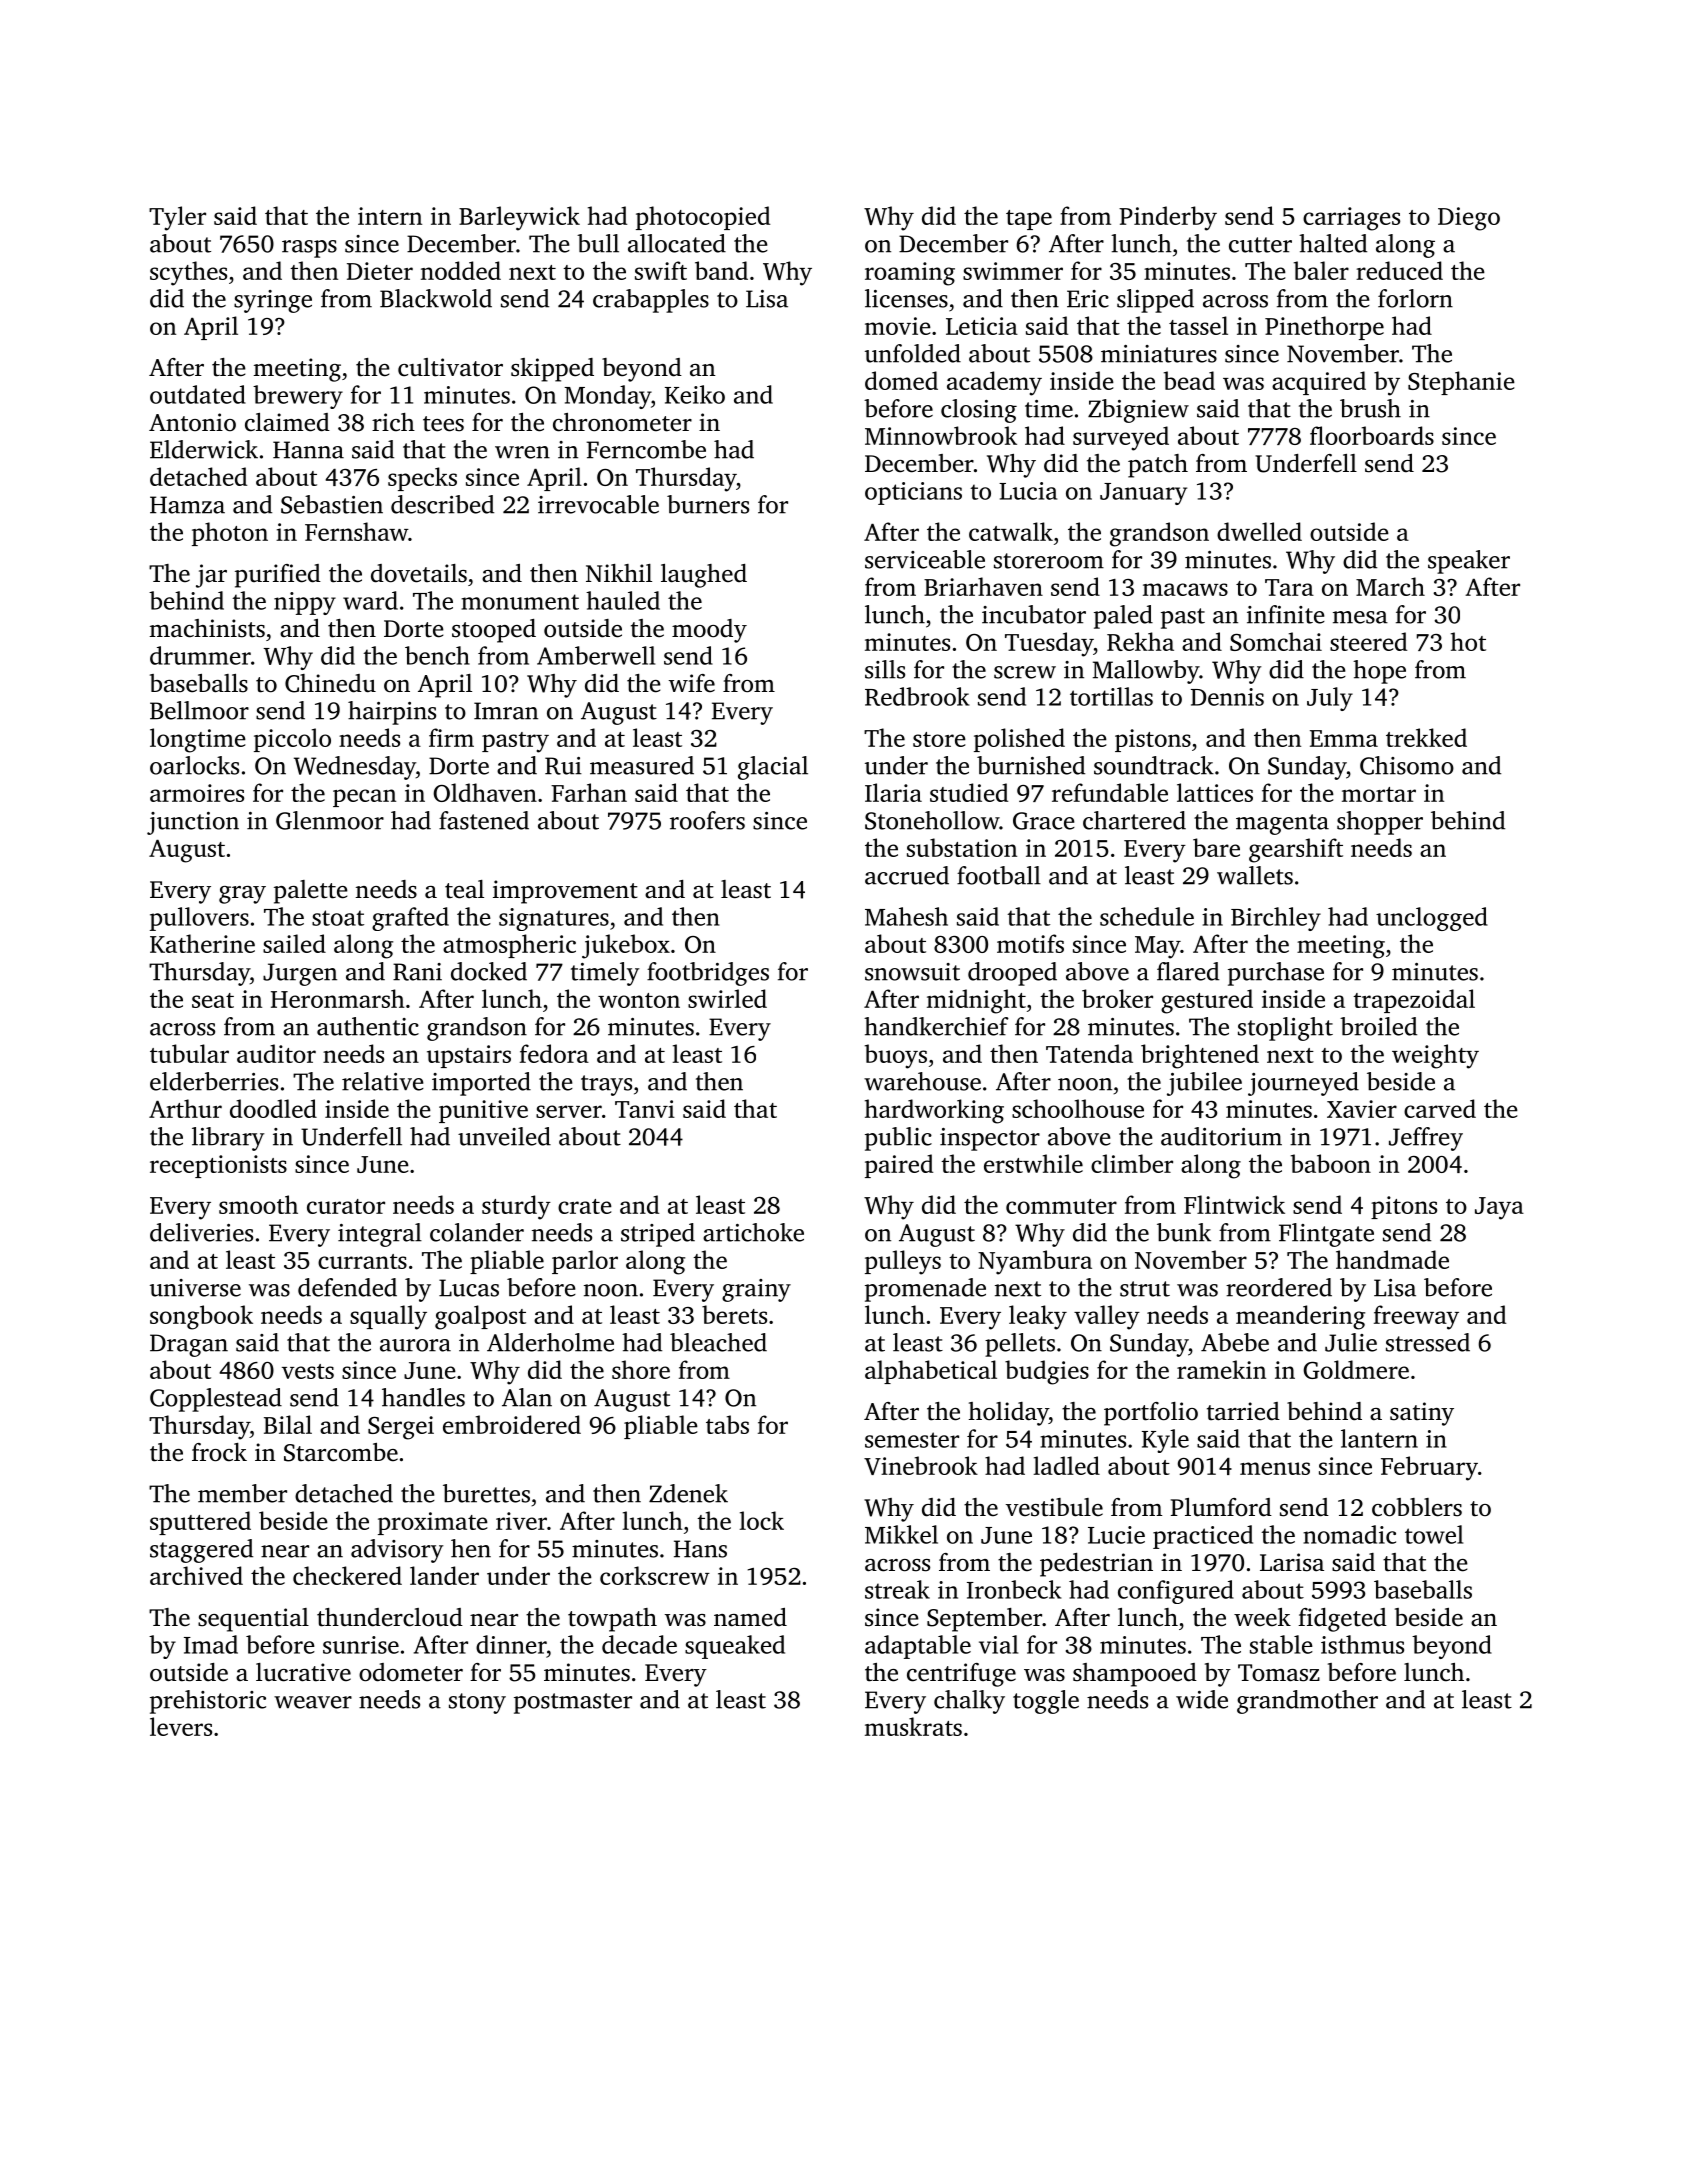 The image size is (1683, 2178). I want to click on postmaster, so click(573, 1703).
